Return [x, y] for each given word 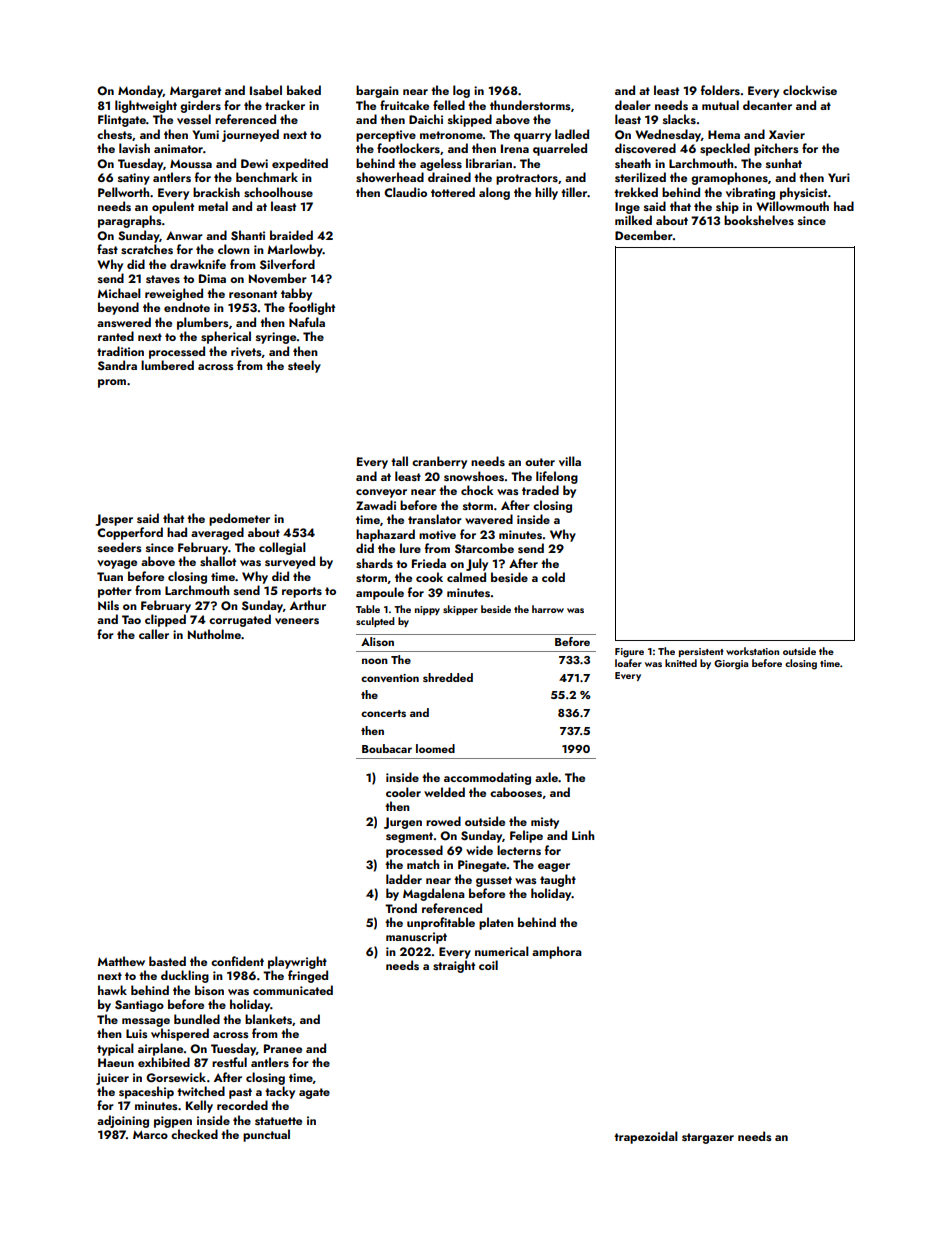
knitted [681, 663]
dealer [633, 105]
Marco [150, 1134]
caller [154, 634]
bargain [377, 91]
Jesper [114, 520]
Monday [140, 91]
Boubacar [387, 748]
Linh [583, 835]
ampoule [380, 593]
